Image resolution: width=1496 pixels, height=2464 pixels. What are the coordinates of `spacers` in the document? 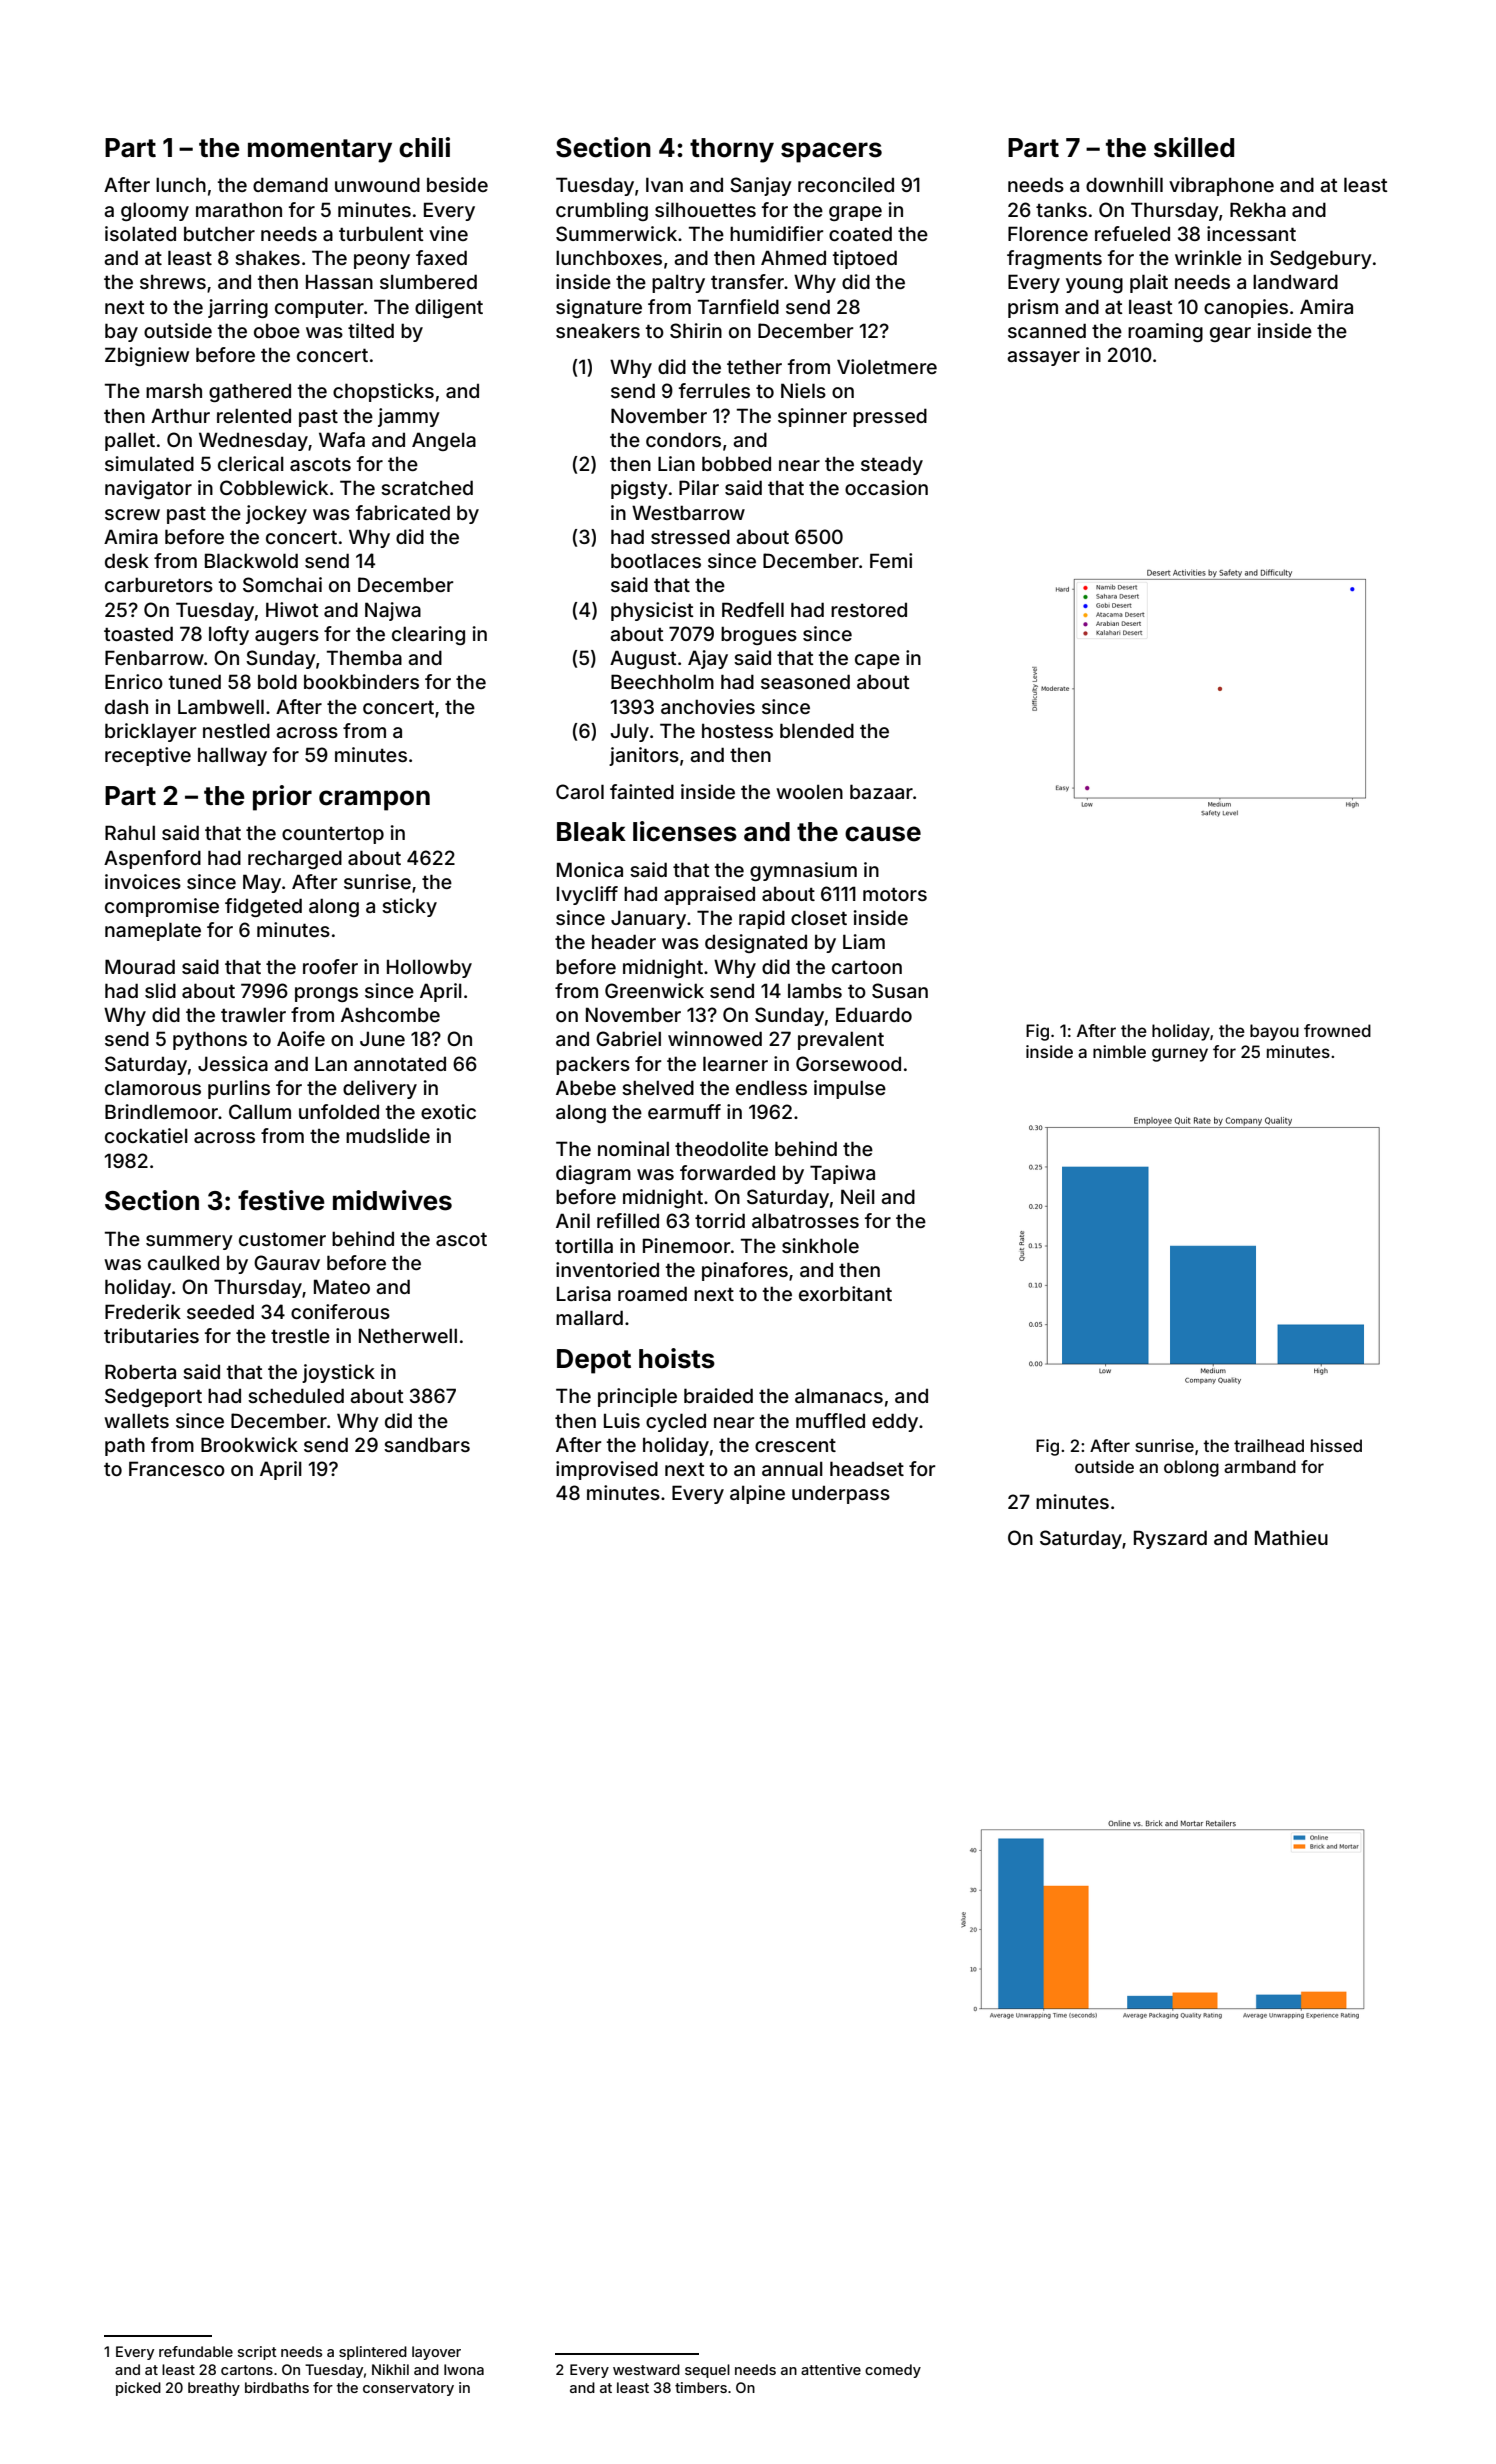 It's located at (831, 152).
